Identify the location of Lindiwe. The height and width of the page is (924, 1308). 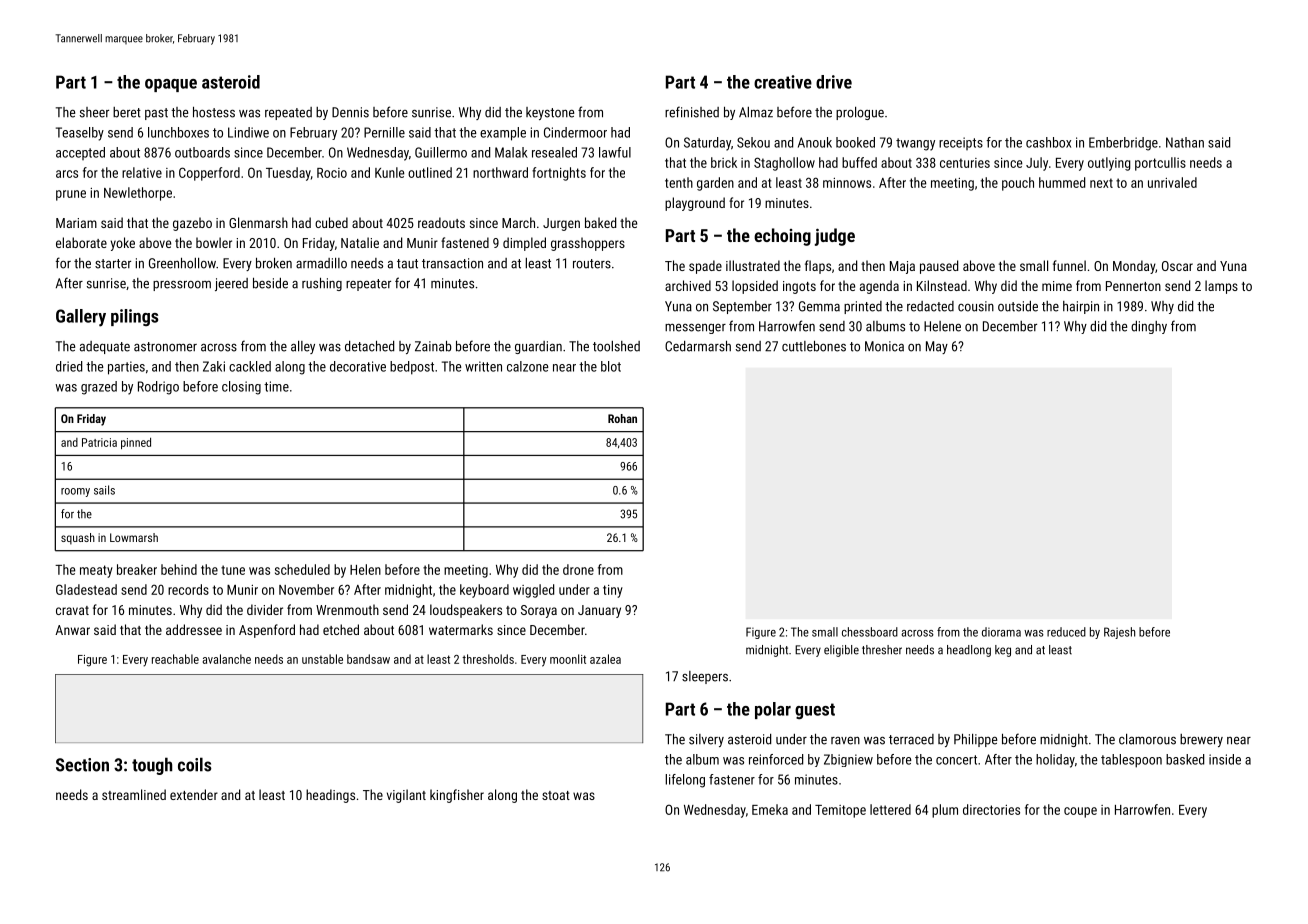
(248, 132).
